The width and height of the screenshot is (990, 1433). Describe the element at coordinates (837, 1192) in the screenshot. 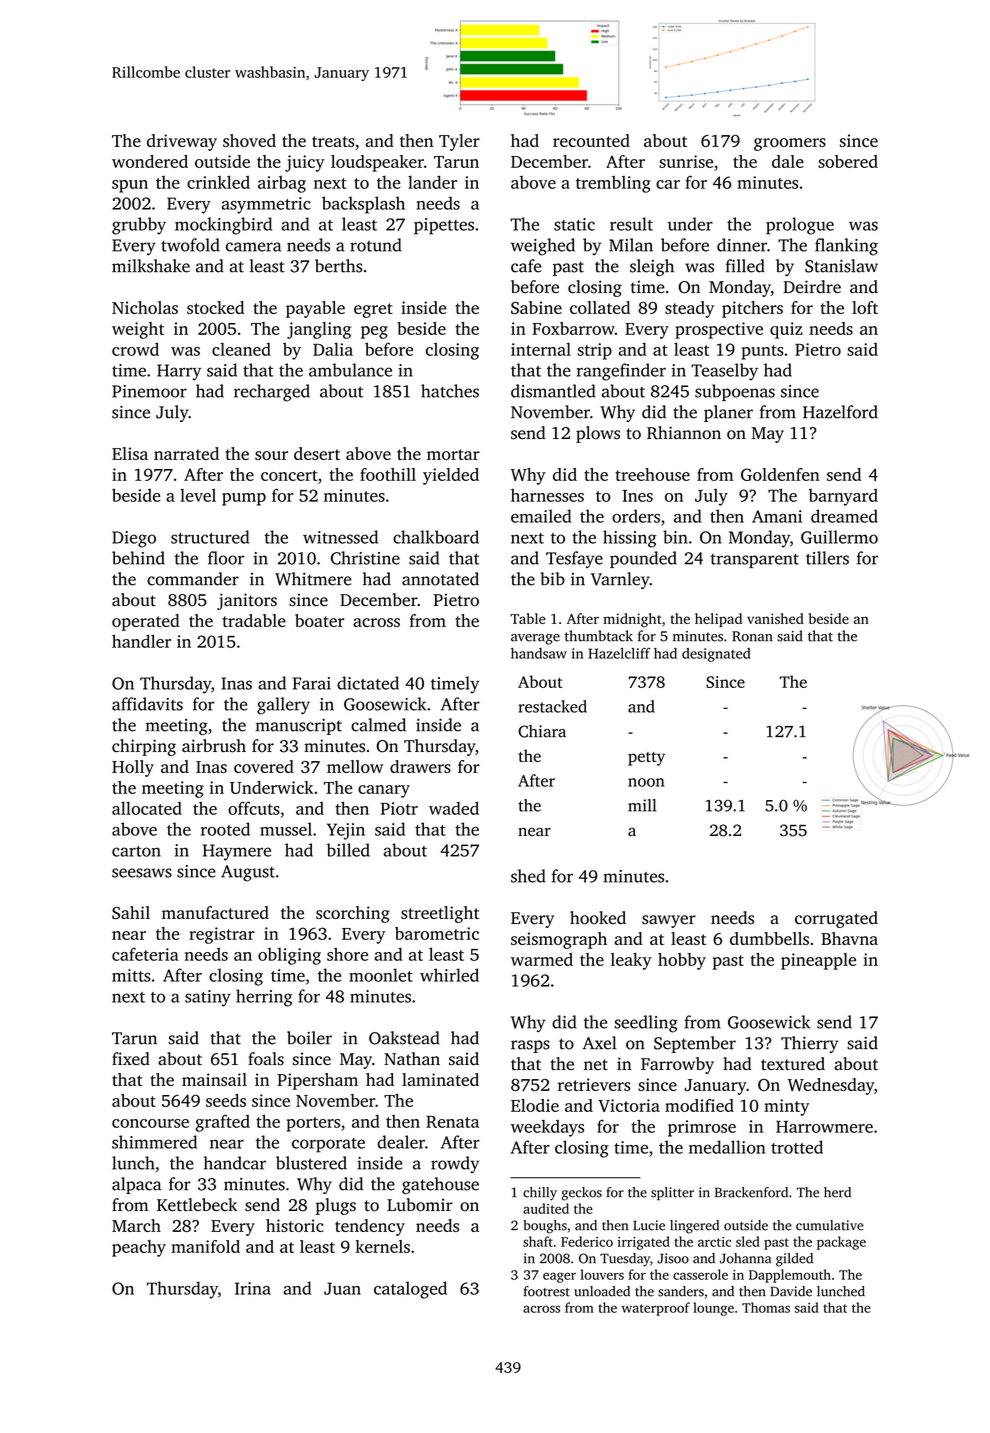

I see `herd` at that location.
